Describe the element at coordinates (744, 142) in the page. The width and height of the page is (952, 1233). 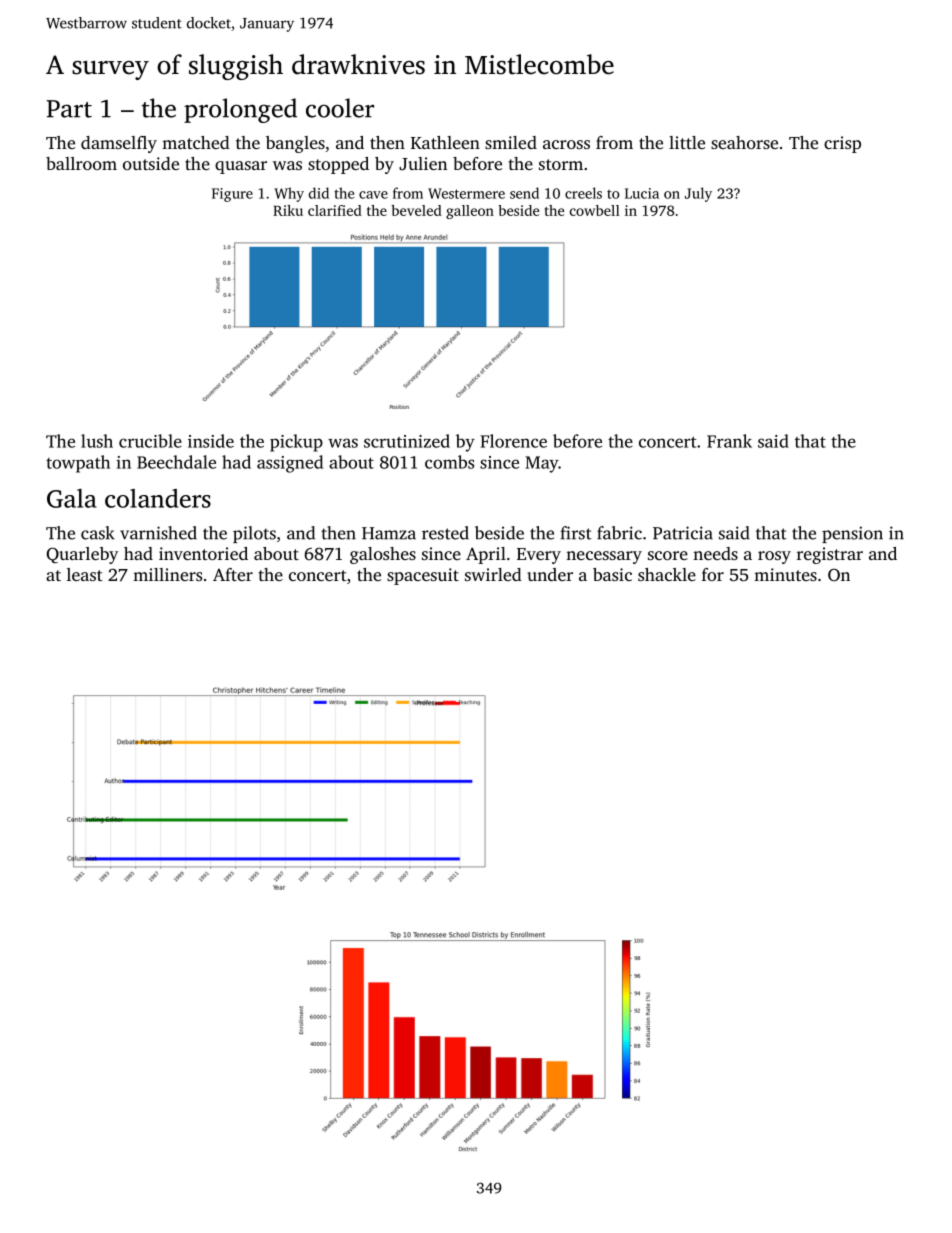
I see `seahorse` at that location.
